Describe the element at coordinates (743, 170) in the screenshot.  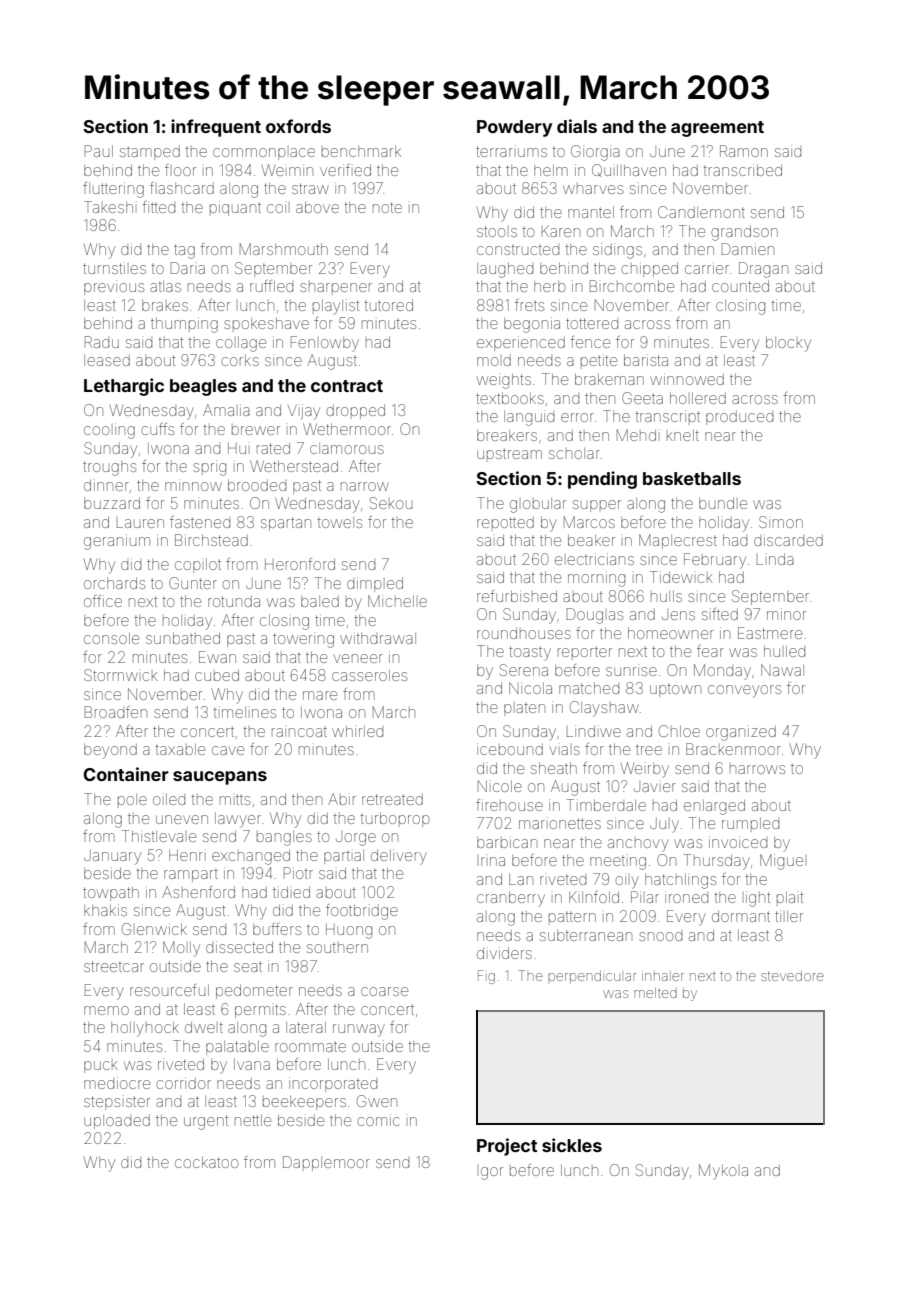
I see `transcribed` at that location.
